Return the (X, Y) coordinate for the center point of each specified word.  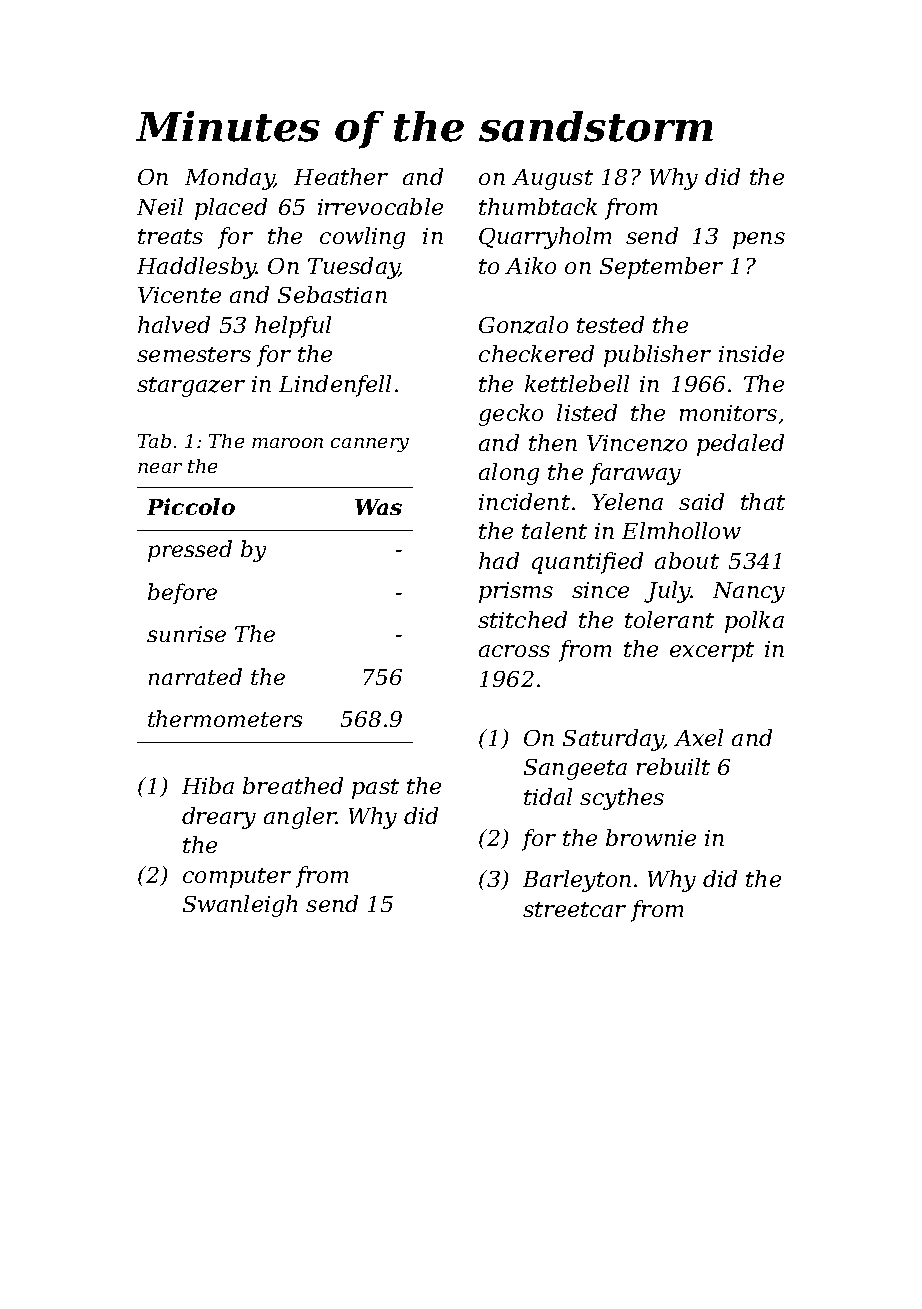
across (514, 651)
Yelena (627, 501)
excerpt (712, 652)
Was (378, 507)
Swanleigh (240, 906)
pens (759, 240)
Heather (341, 176)
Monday (229, 179)
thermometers (225, 718)
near (160, 468)
